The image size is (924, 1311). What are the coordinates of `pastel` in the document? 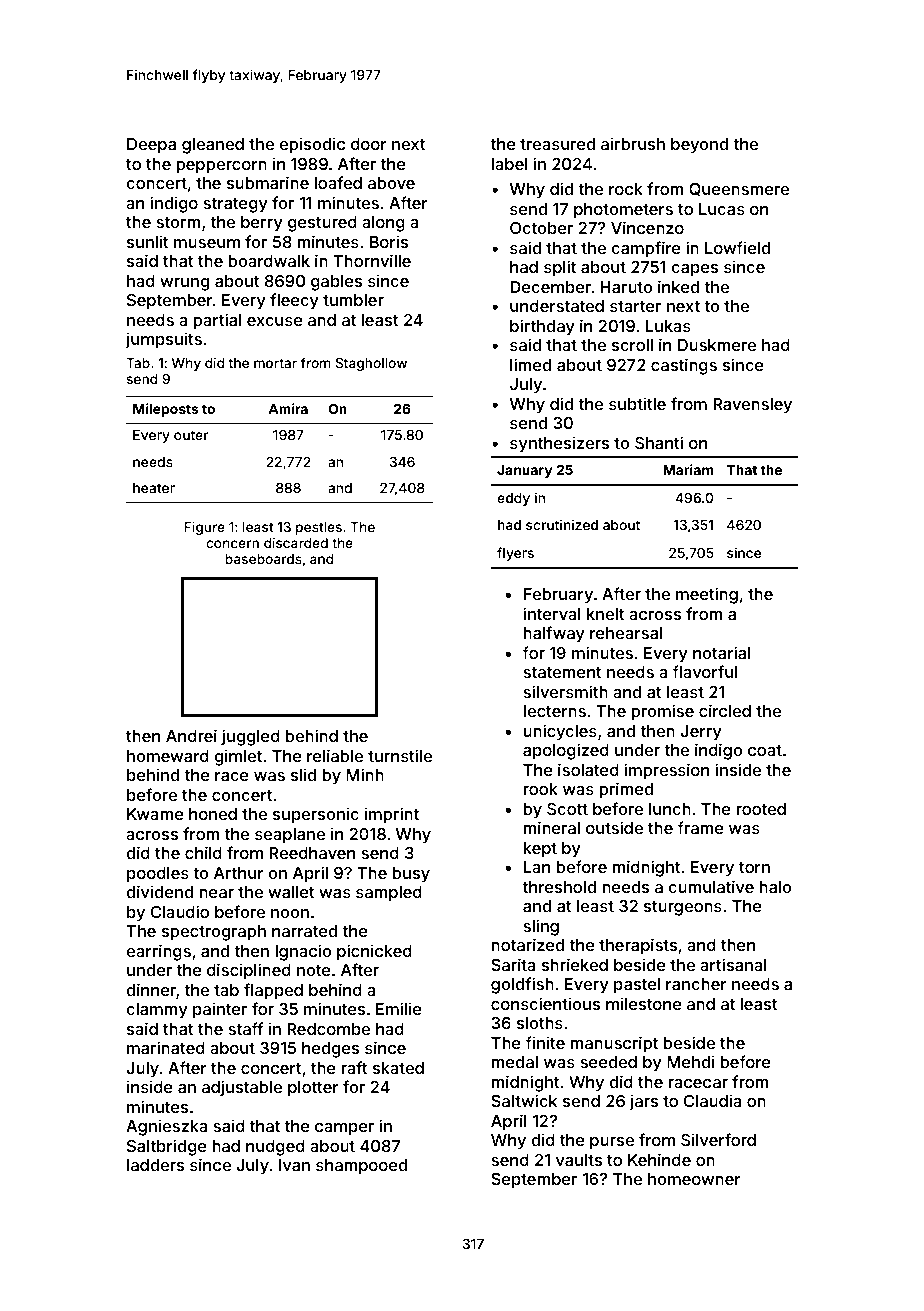 It's located at (637, 986).
